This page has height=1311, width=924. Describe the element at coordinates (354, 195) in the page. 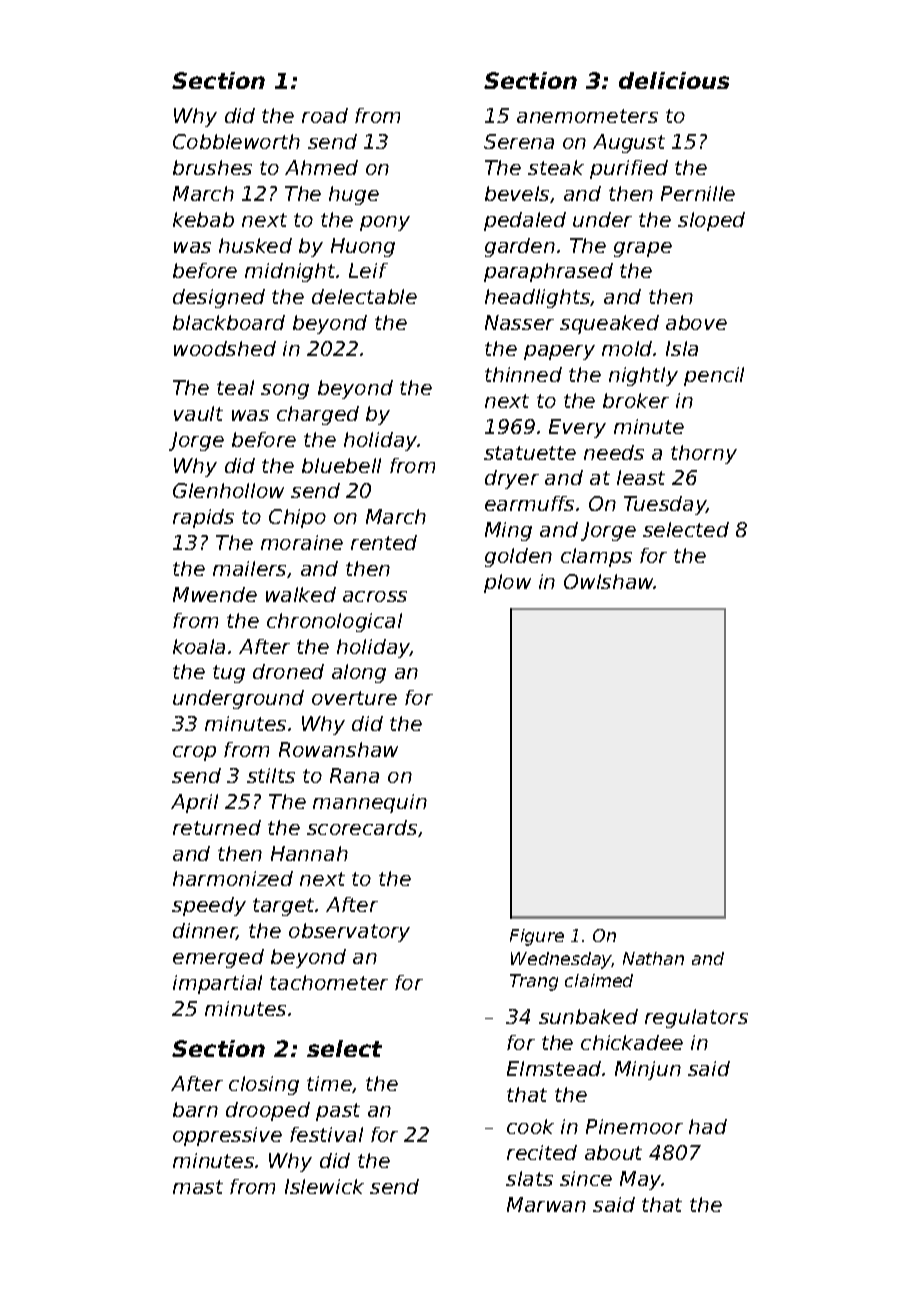

I see `huge` at that location.
